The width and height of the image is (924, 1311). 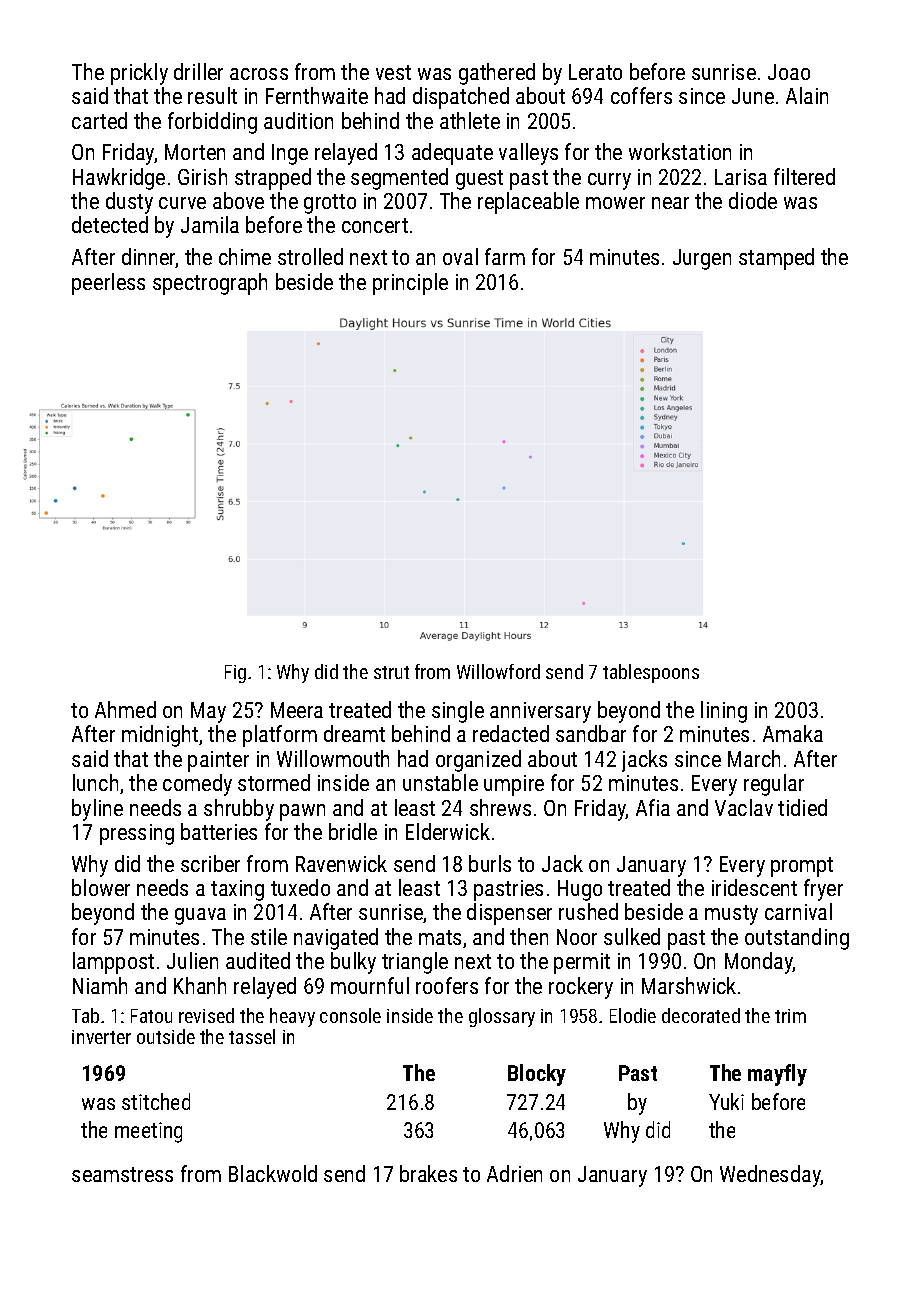 I want to click on Alain, so click(x=807, y=95).
